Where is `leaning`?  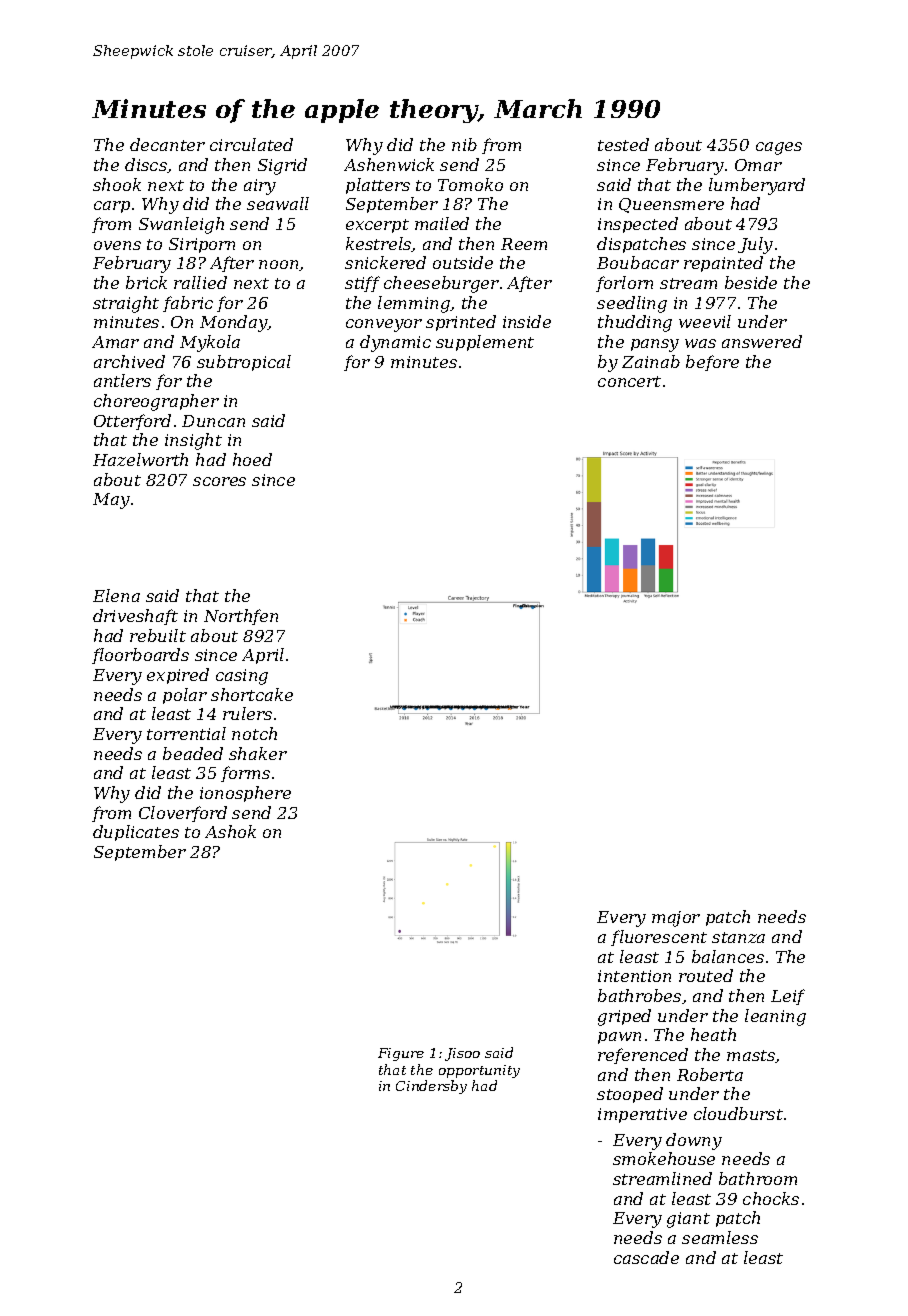 leaning is located at coordinates (775, 1017).
